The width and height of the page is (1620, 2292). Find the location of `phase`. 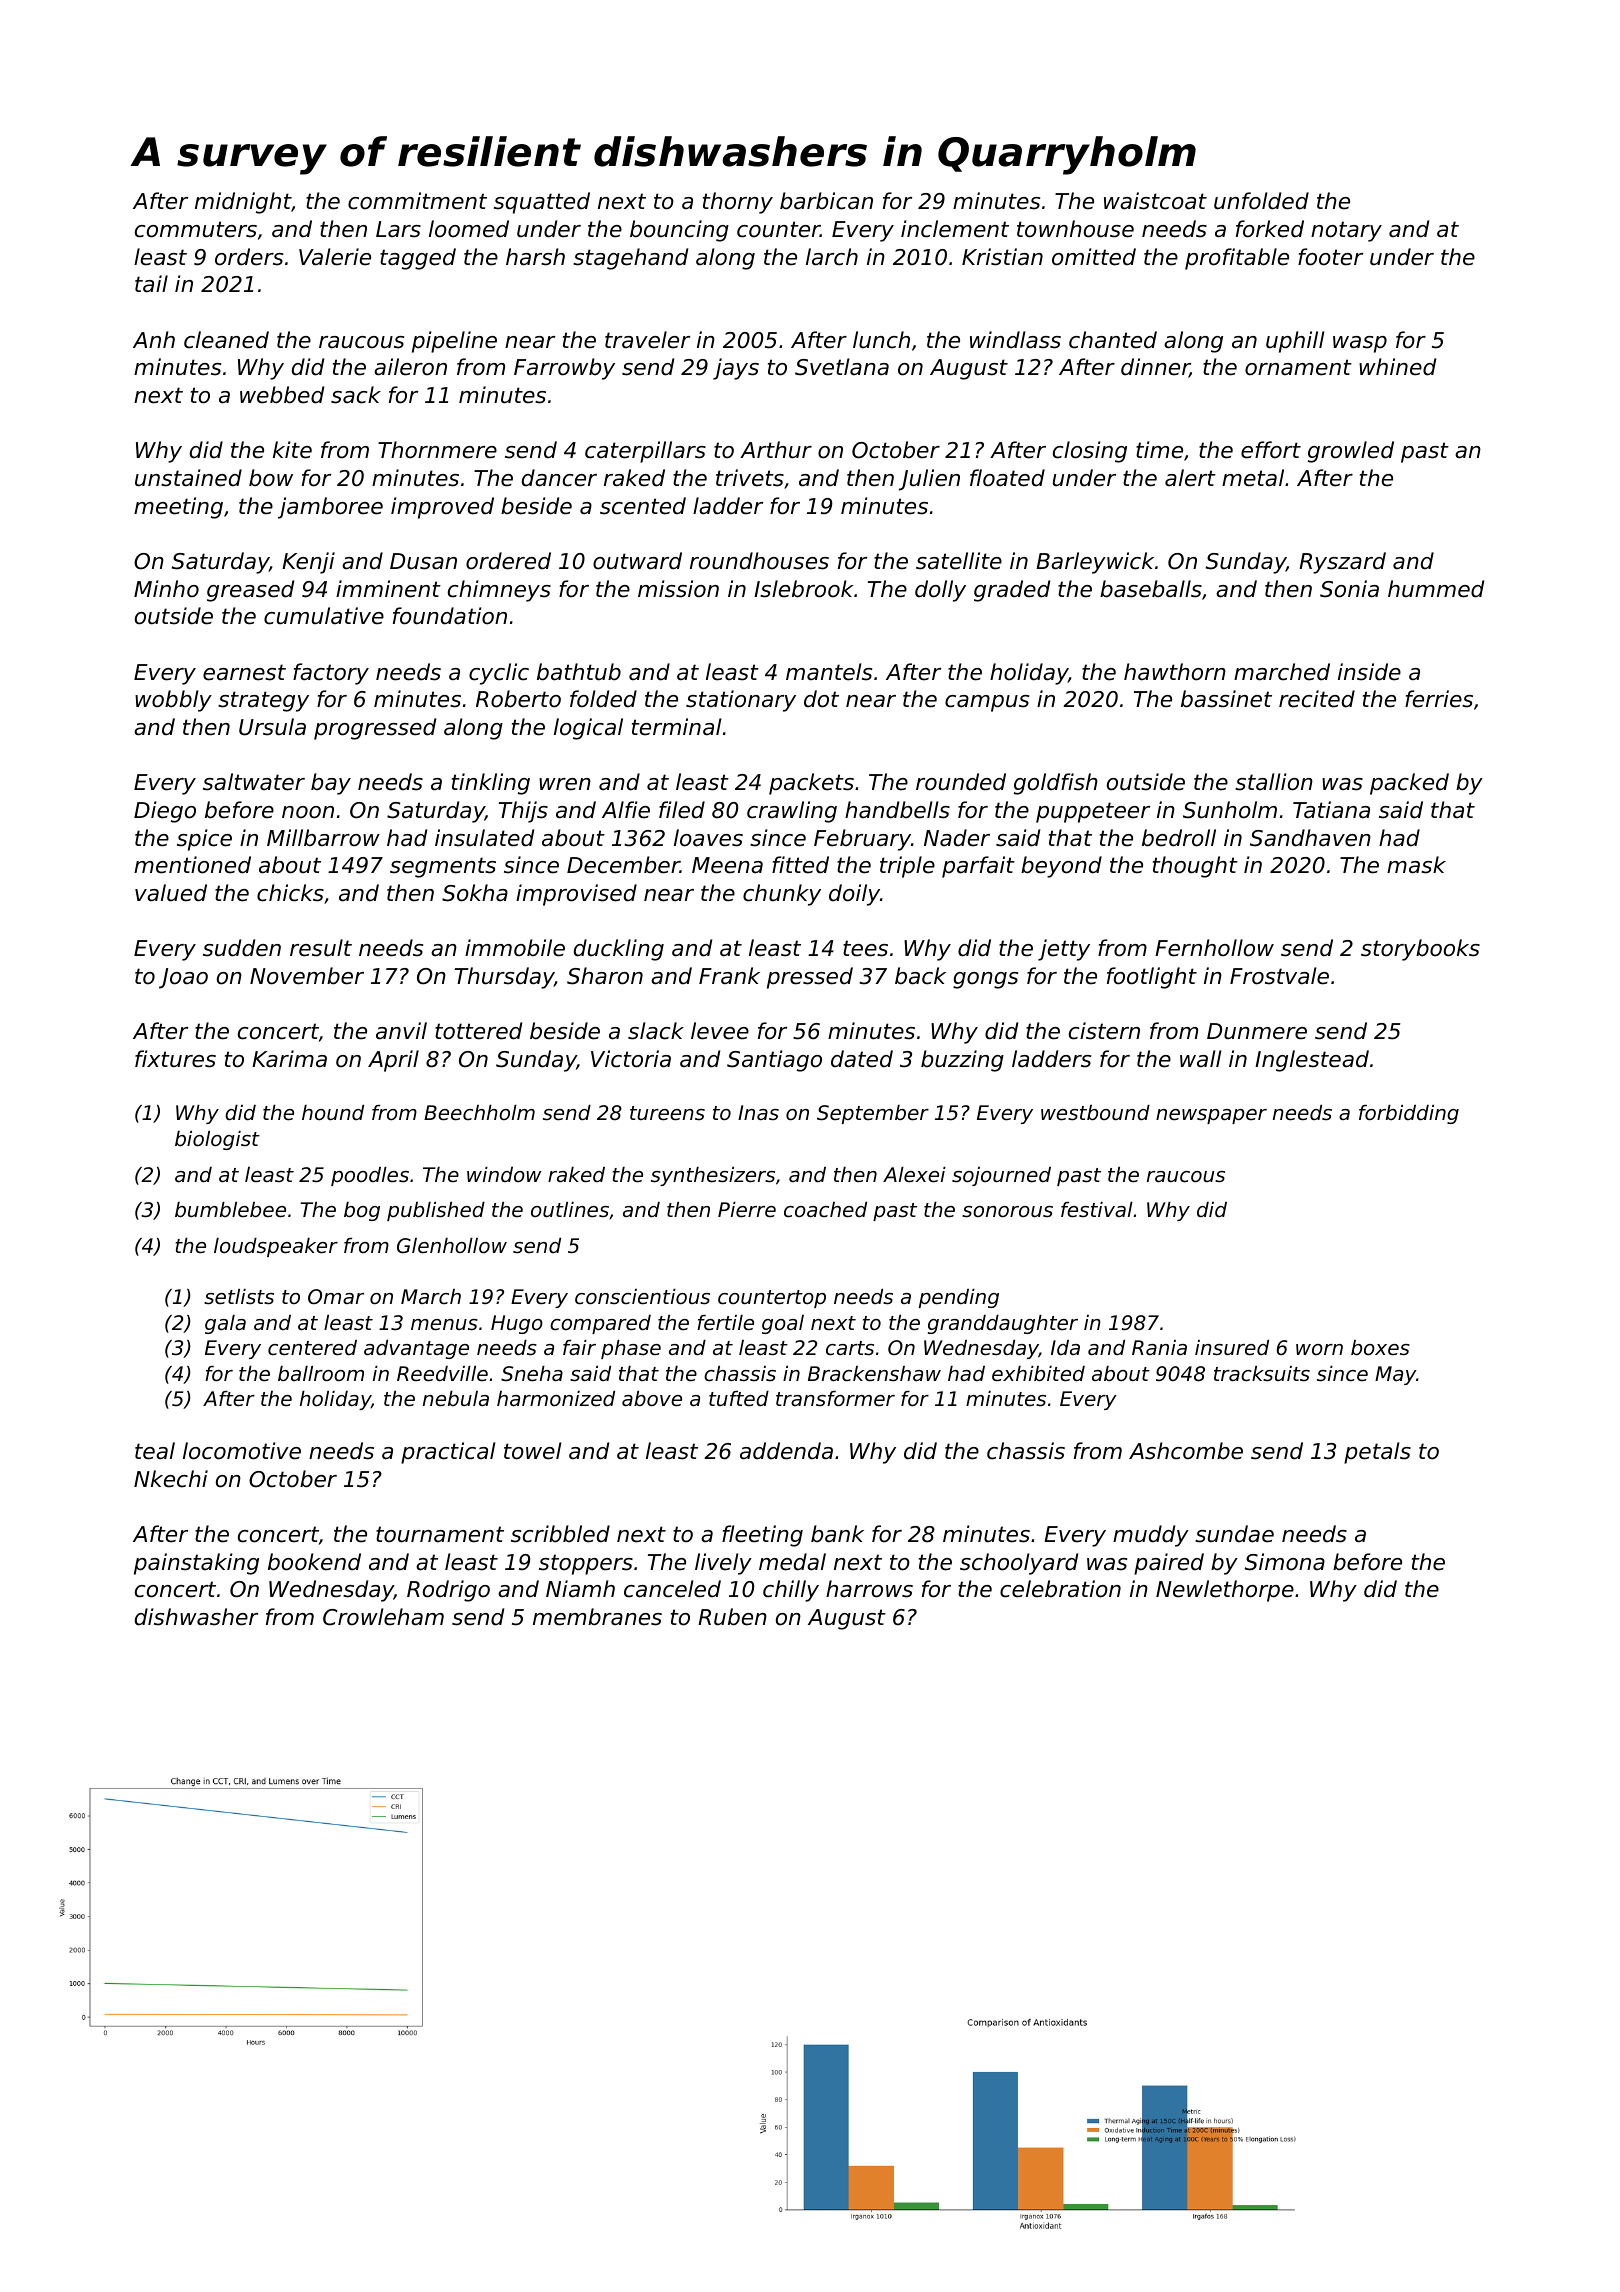

phase is located at coordinates (631, 1349).
